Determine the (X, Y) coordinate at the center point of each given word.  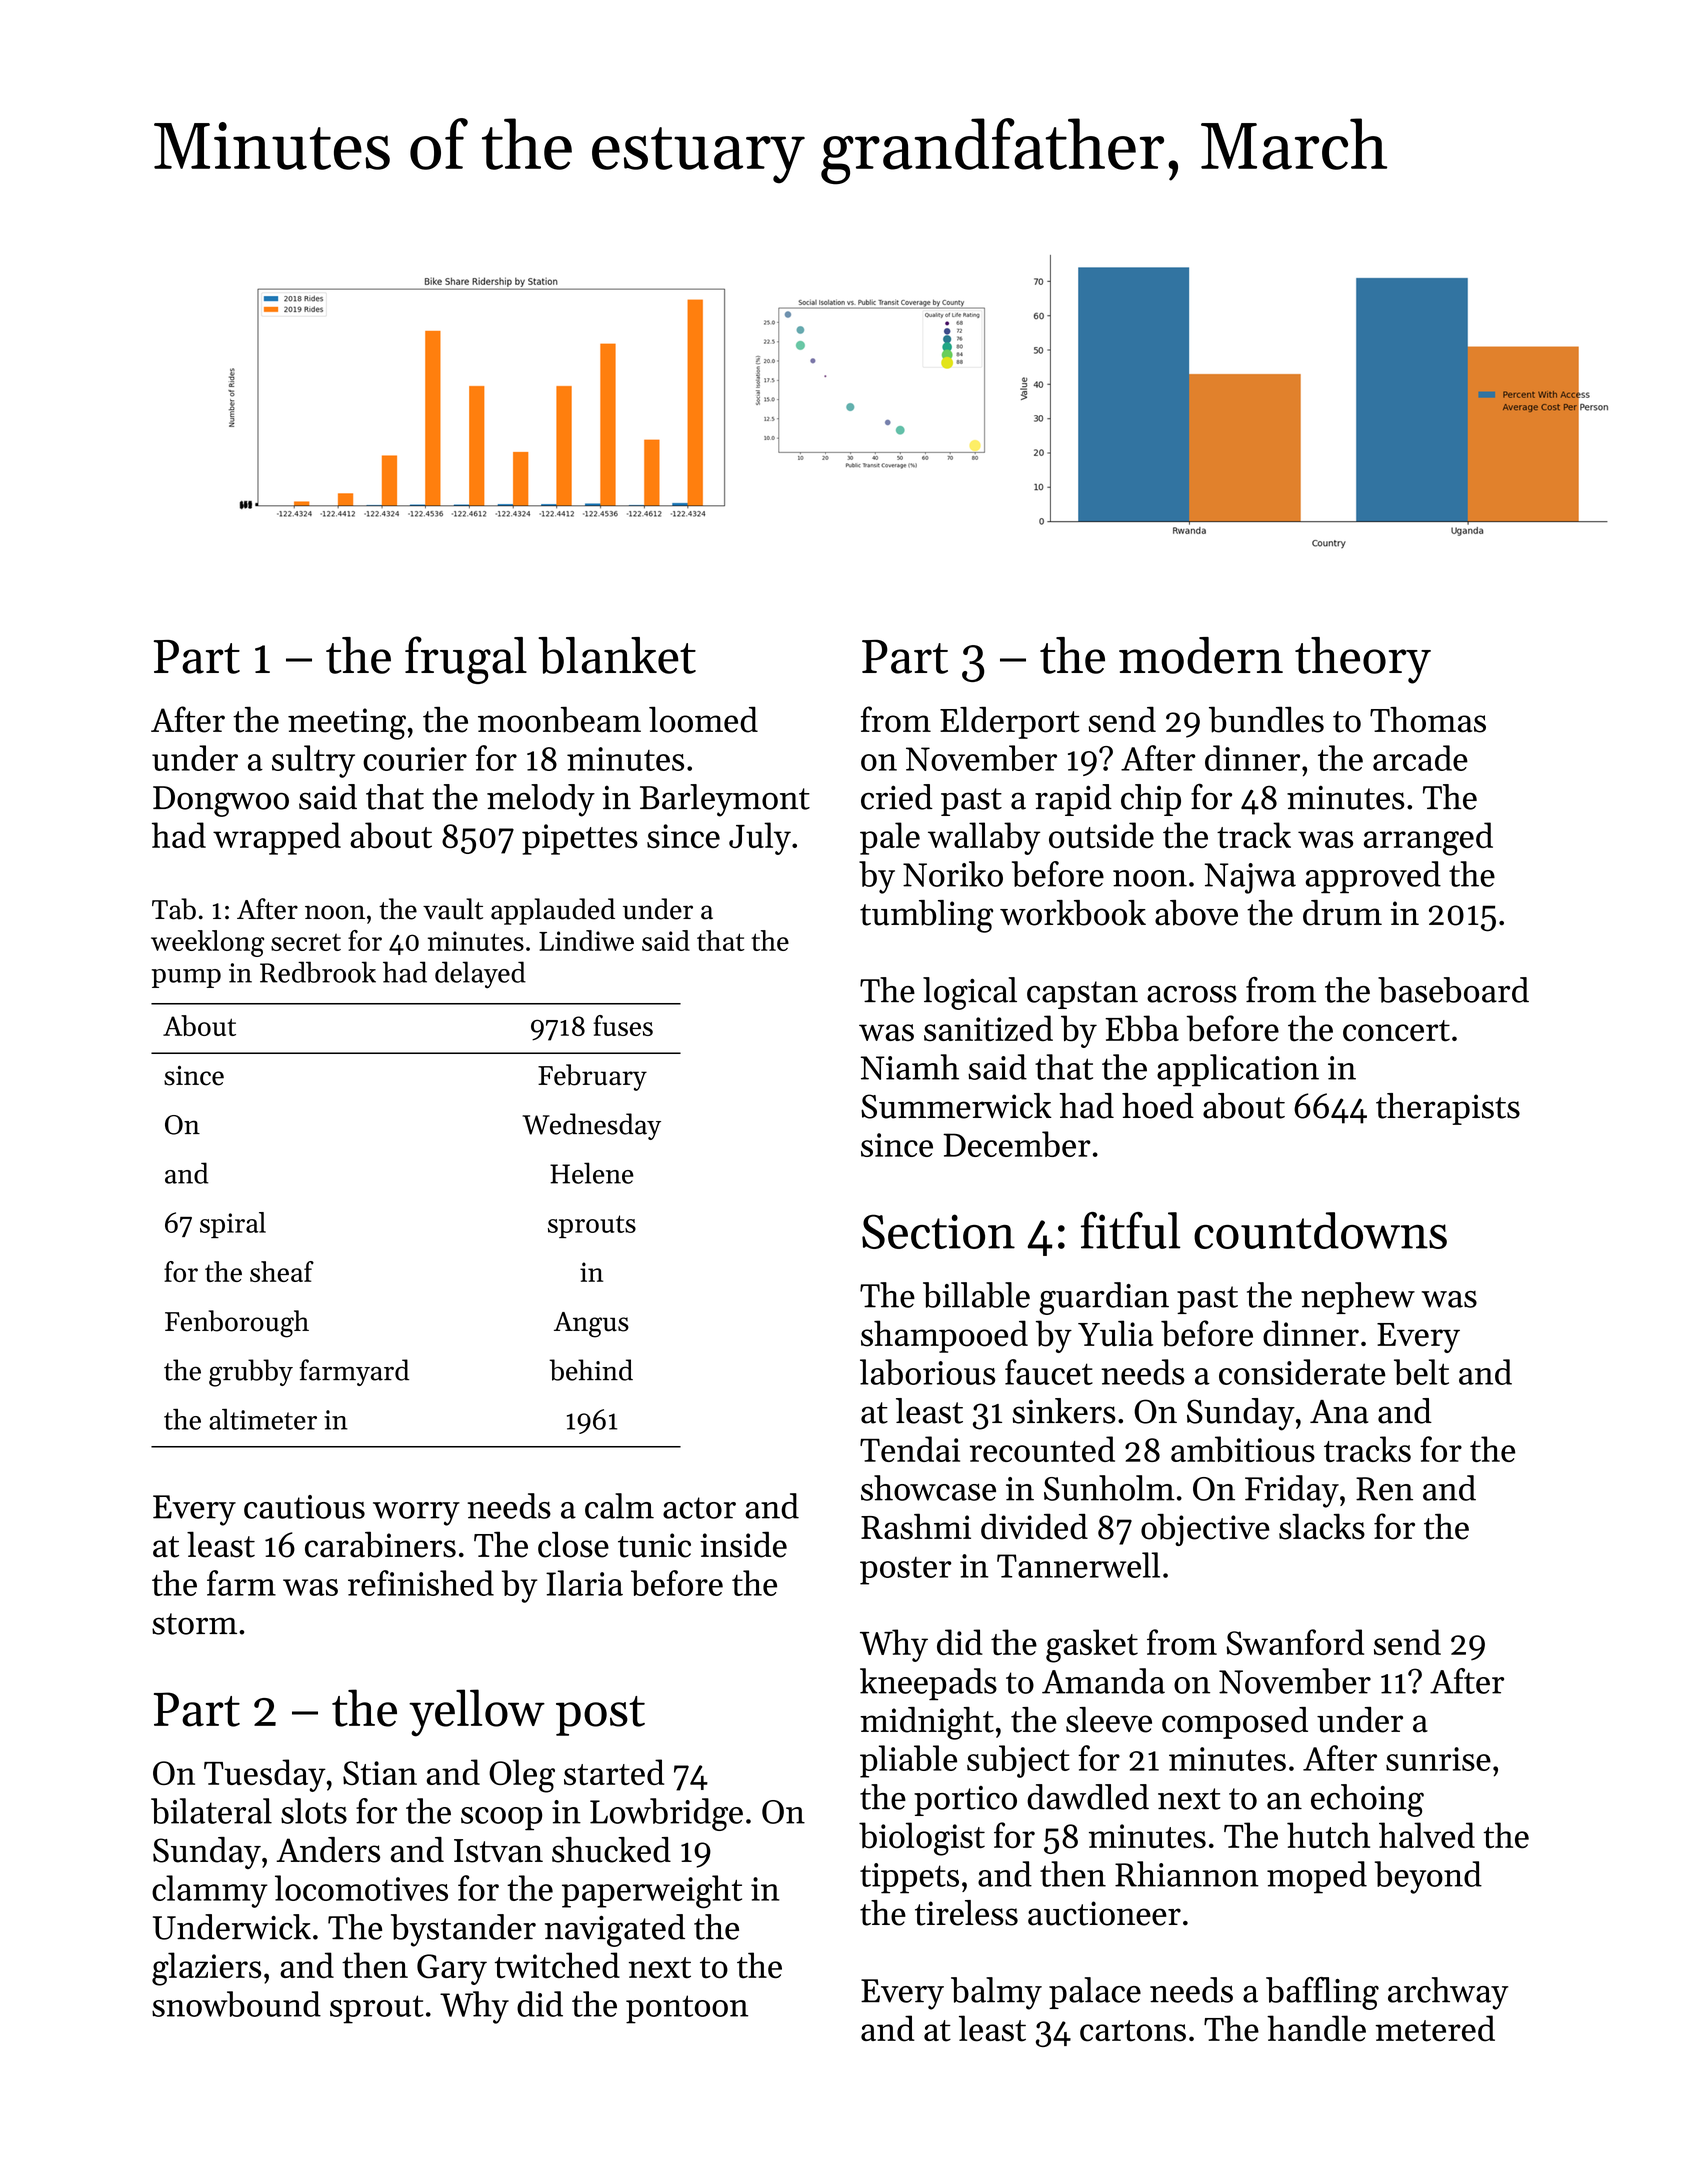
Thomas (1428, 720)
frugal (466, 660)
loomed (703, 720)
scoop (501, 1819)
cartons (1133, 2031)
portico (965, 1801)
